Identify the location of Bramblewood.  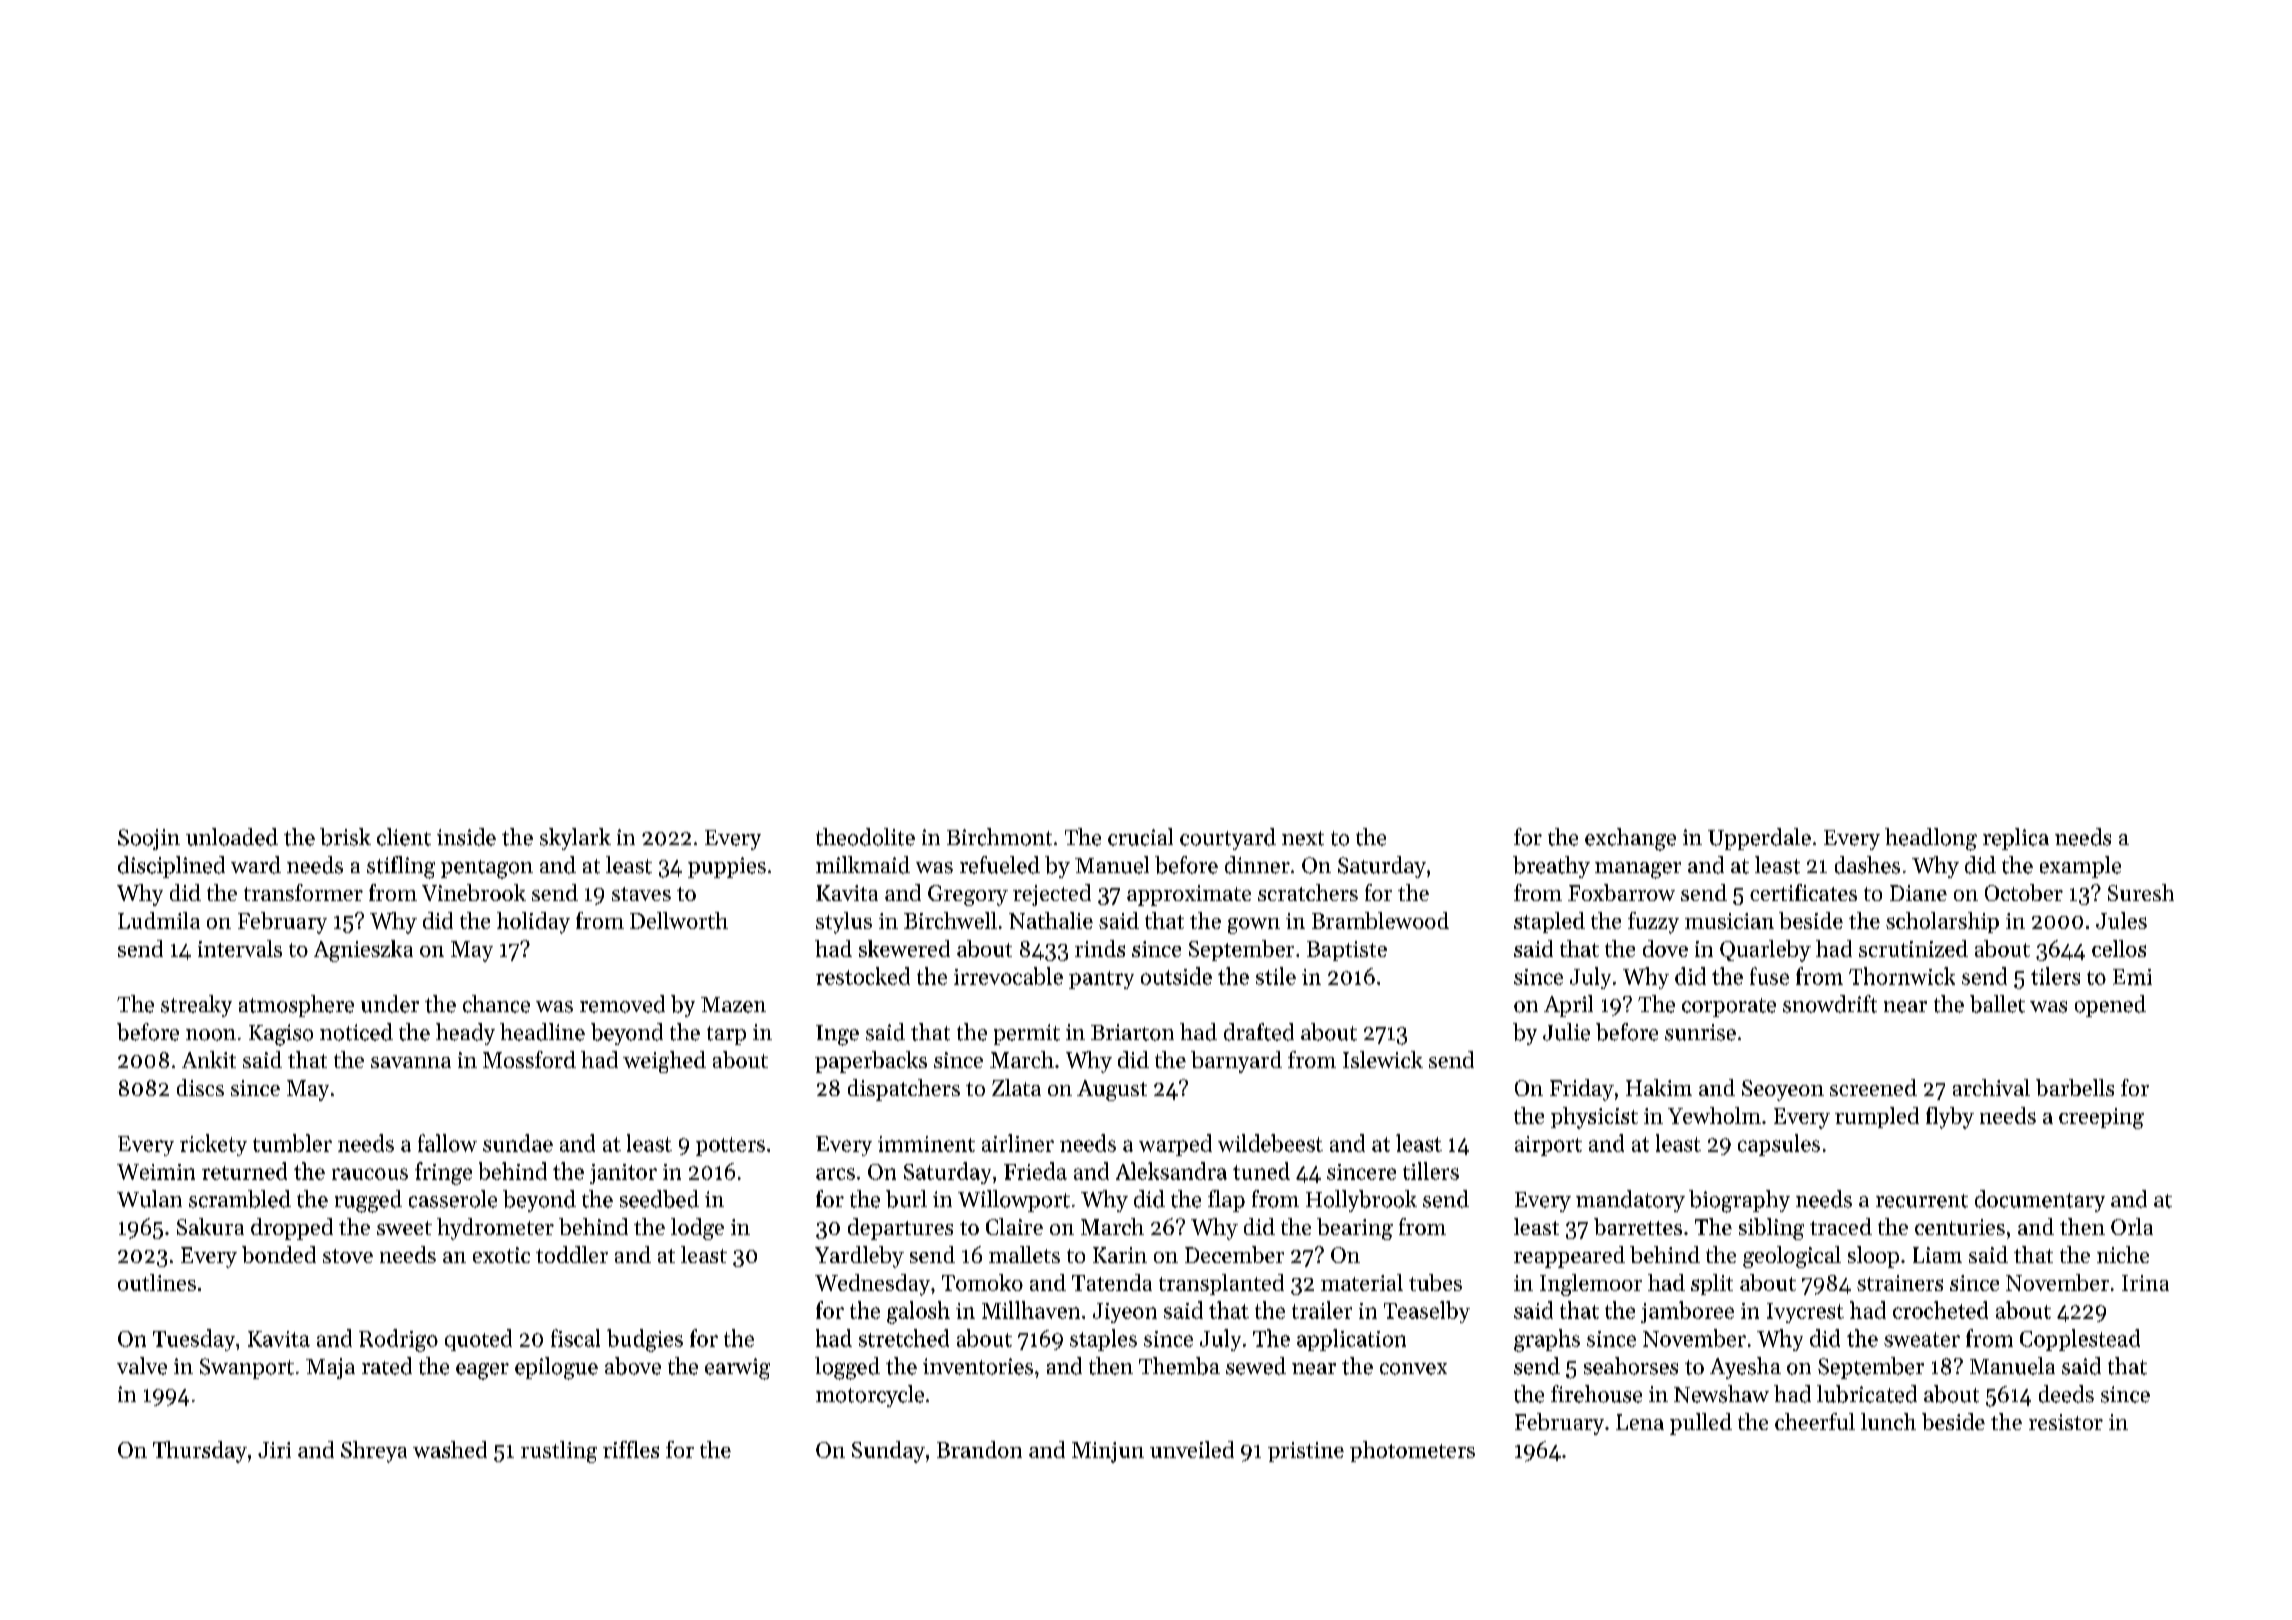
(1380, 920).
